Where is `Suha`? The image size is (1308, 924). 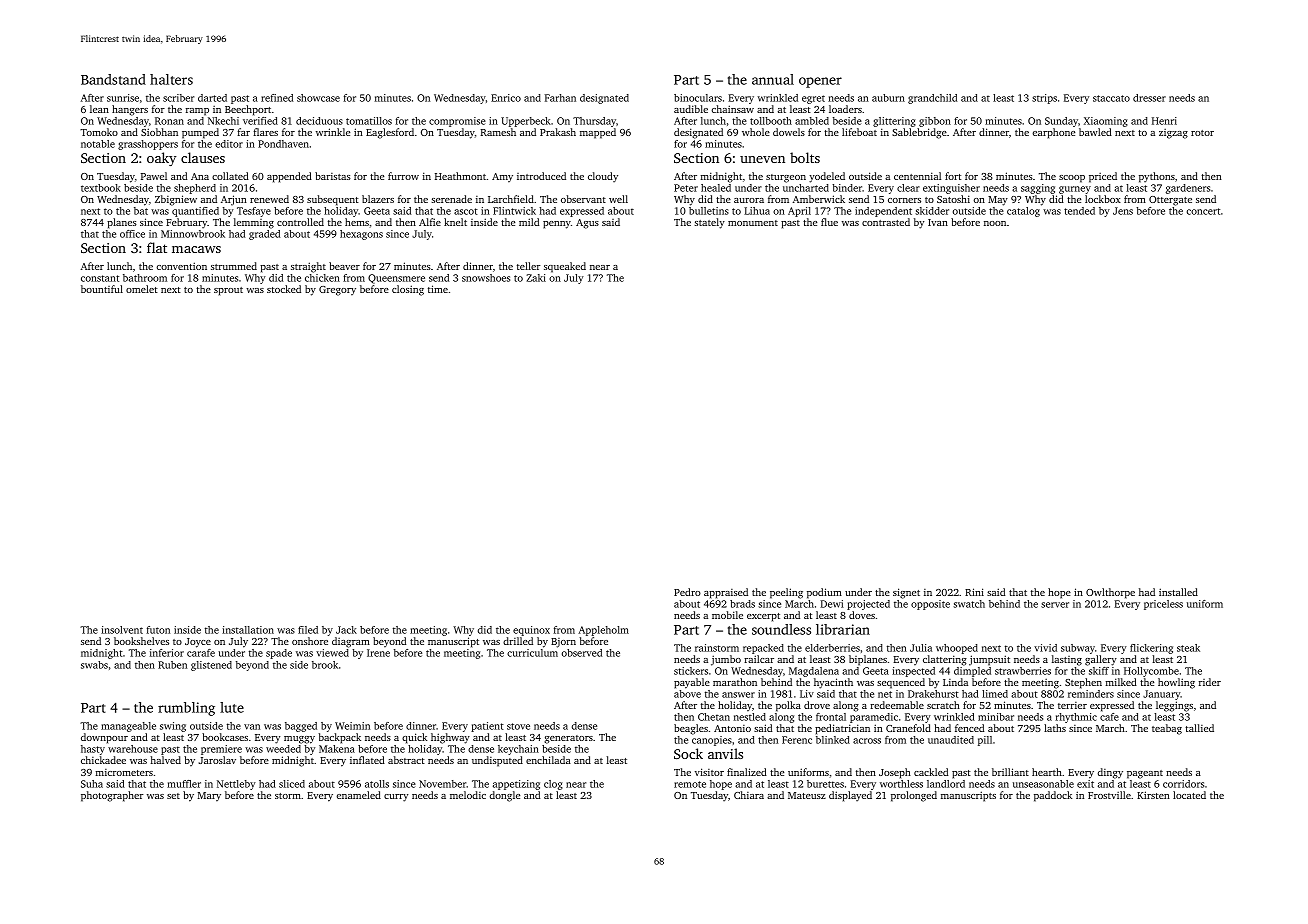 Suha is located at coordinates (92, 784).
